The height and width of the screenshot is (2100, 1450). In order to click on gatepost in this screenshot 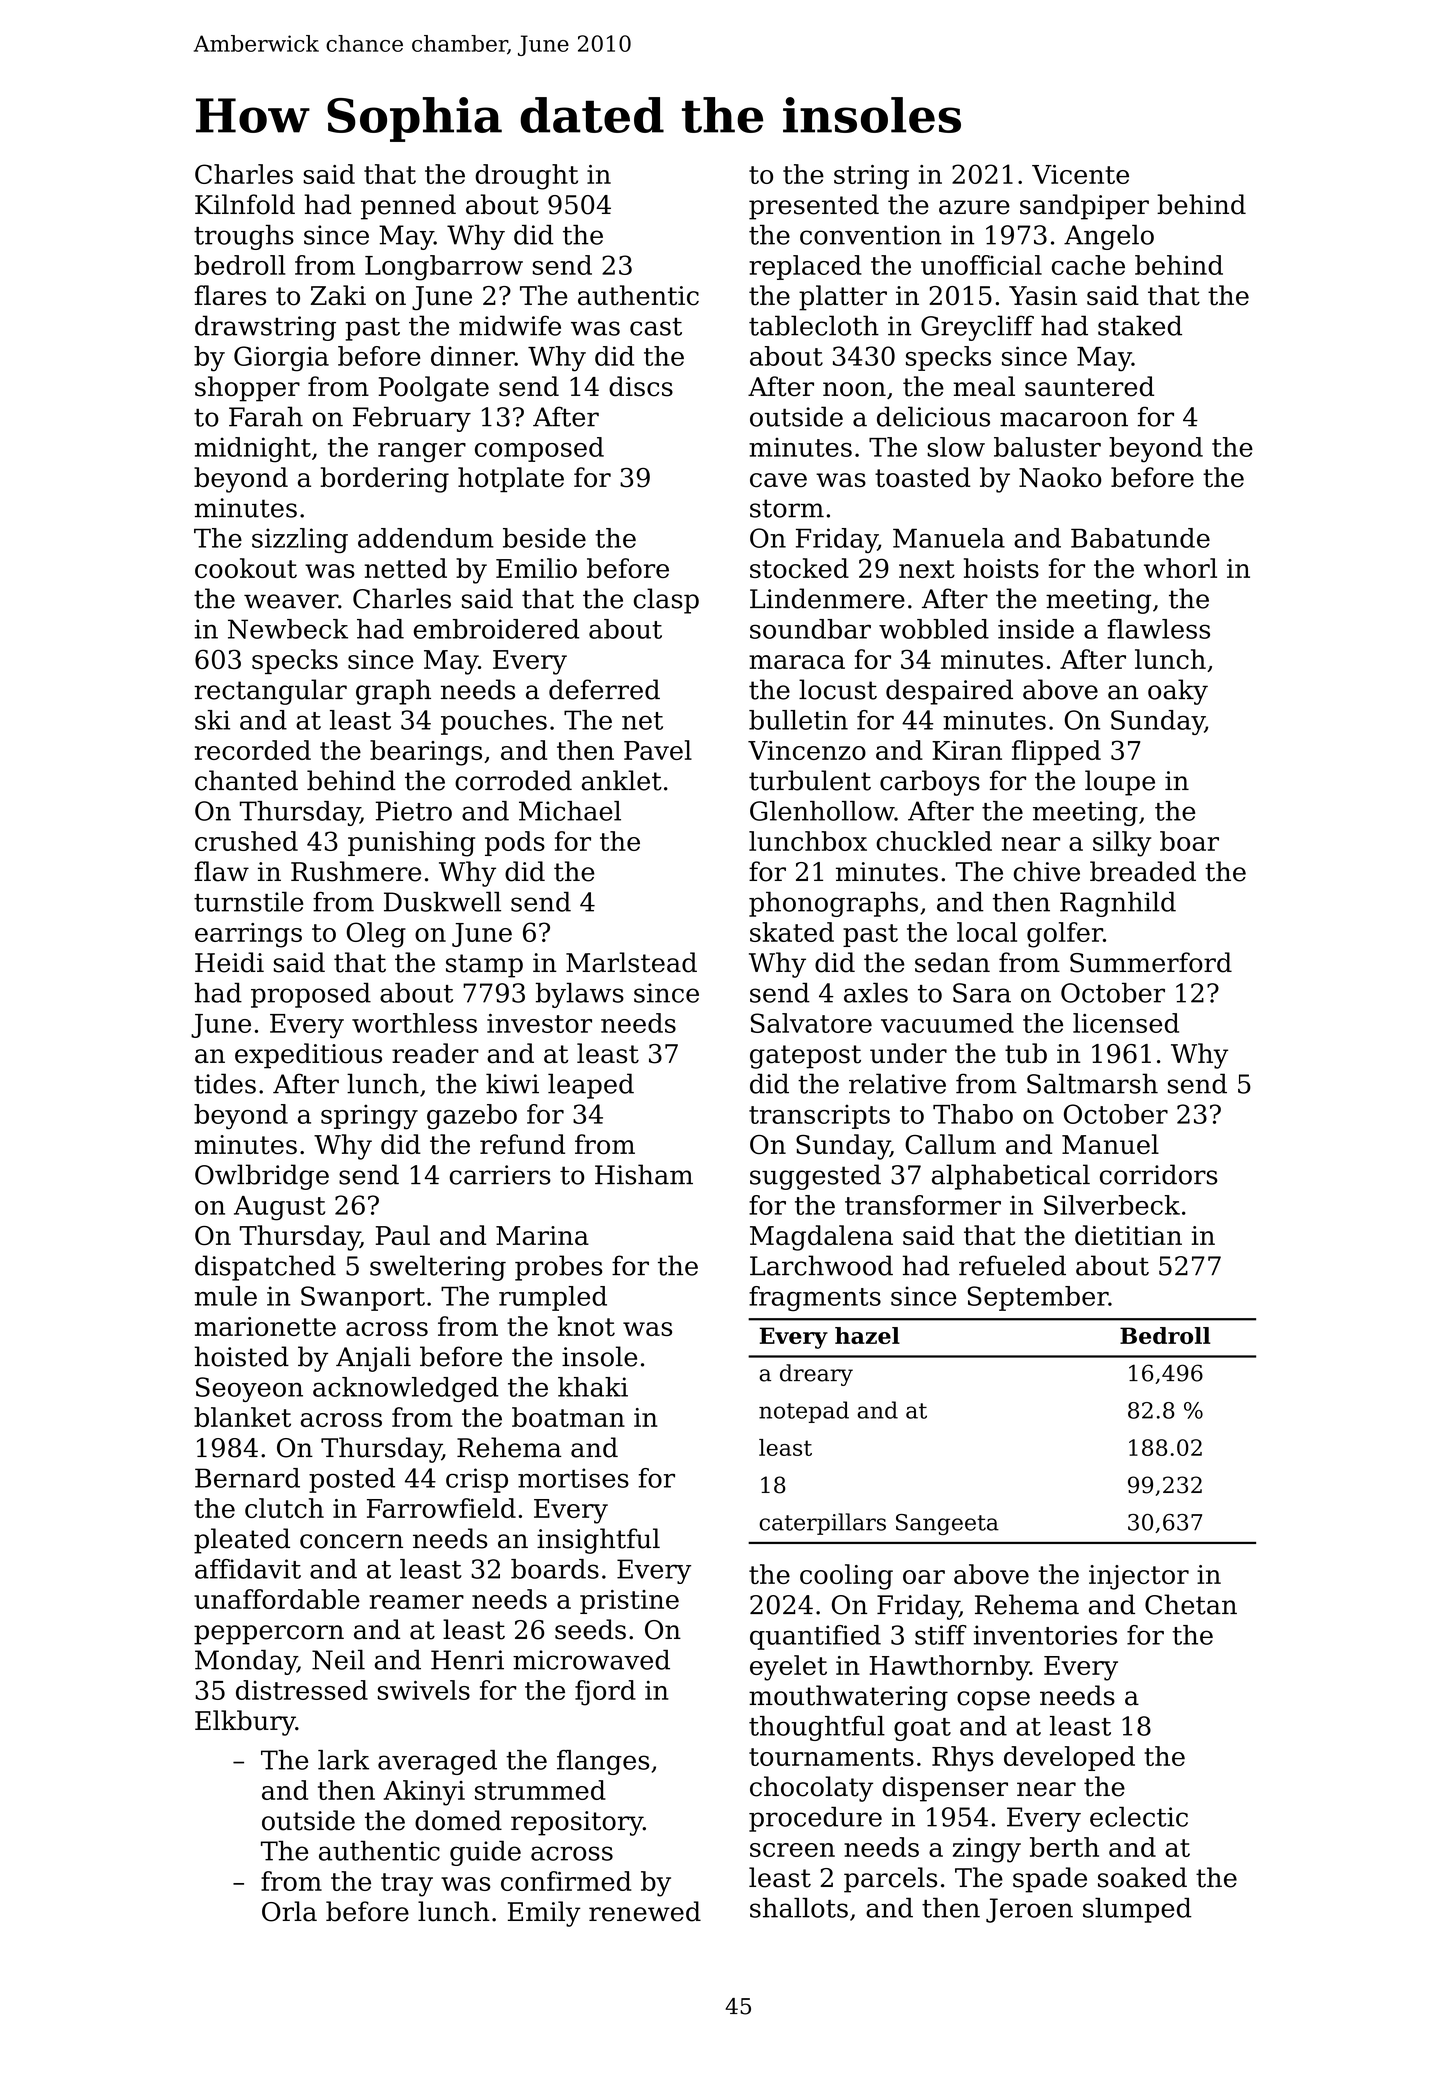, I will do `click(805, 1057)`.
